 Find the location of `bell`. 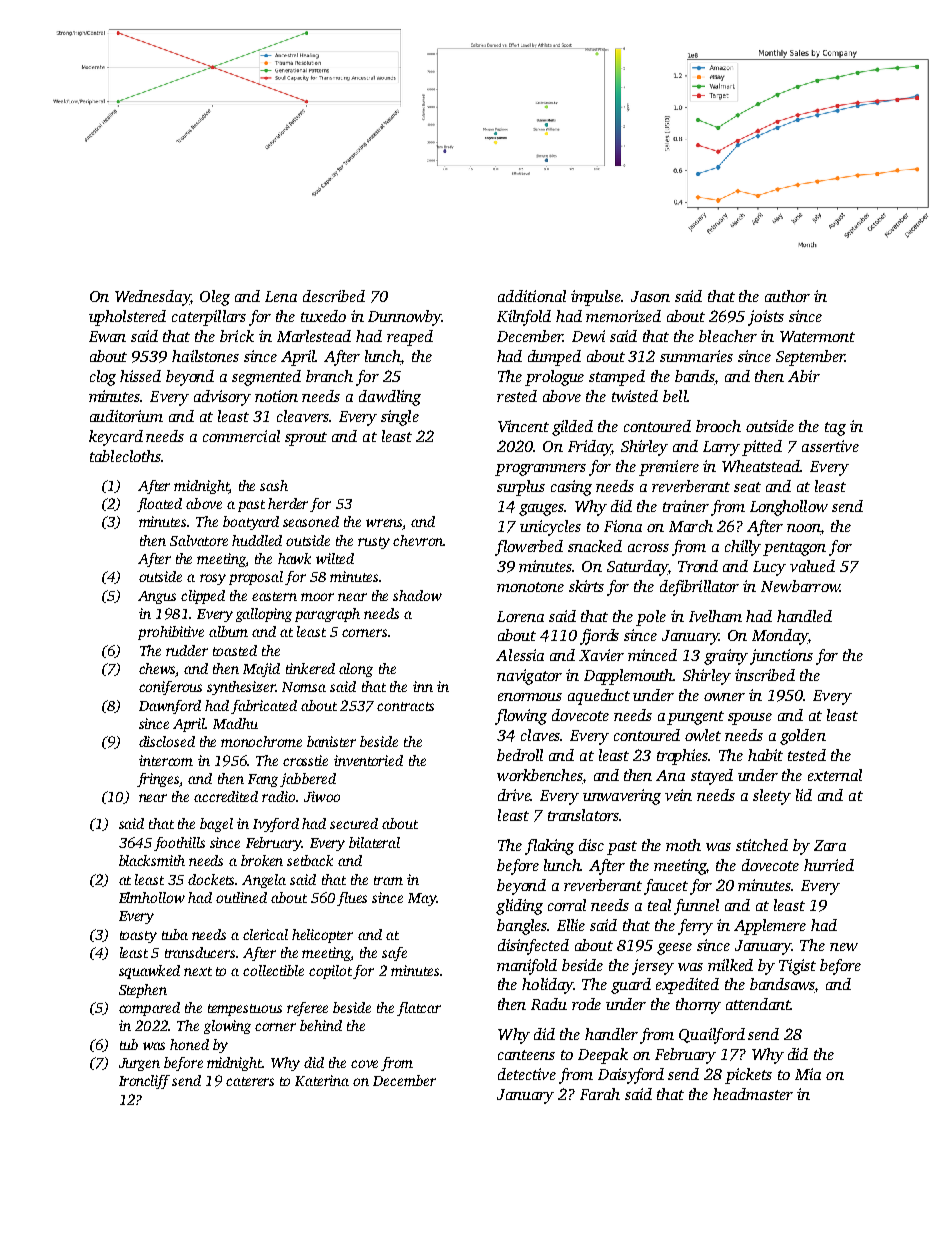

bell is located at coordinates (675, 396).
